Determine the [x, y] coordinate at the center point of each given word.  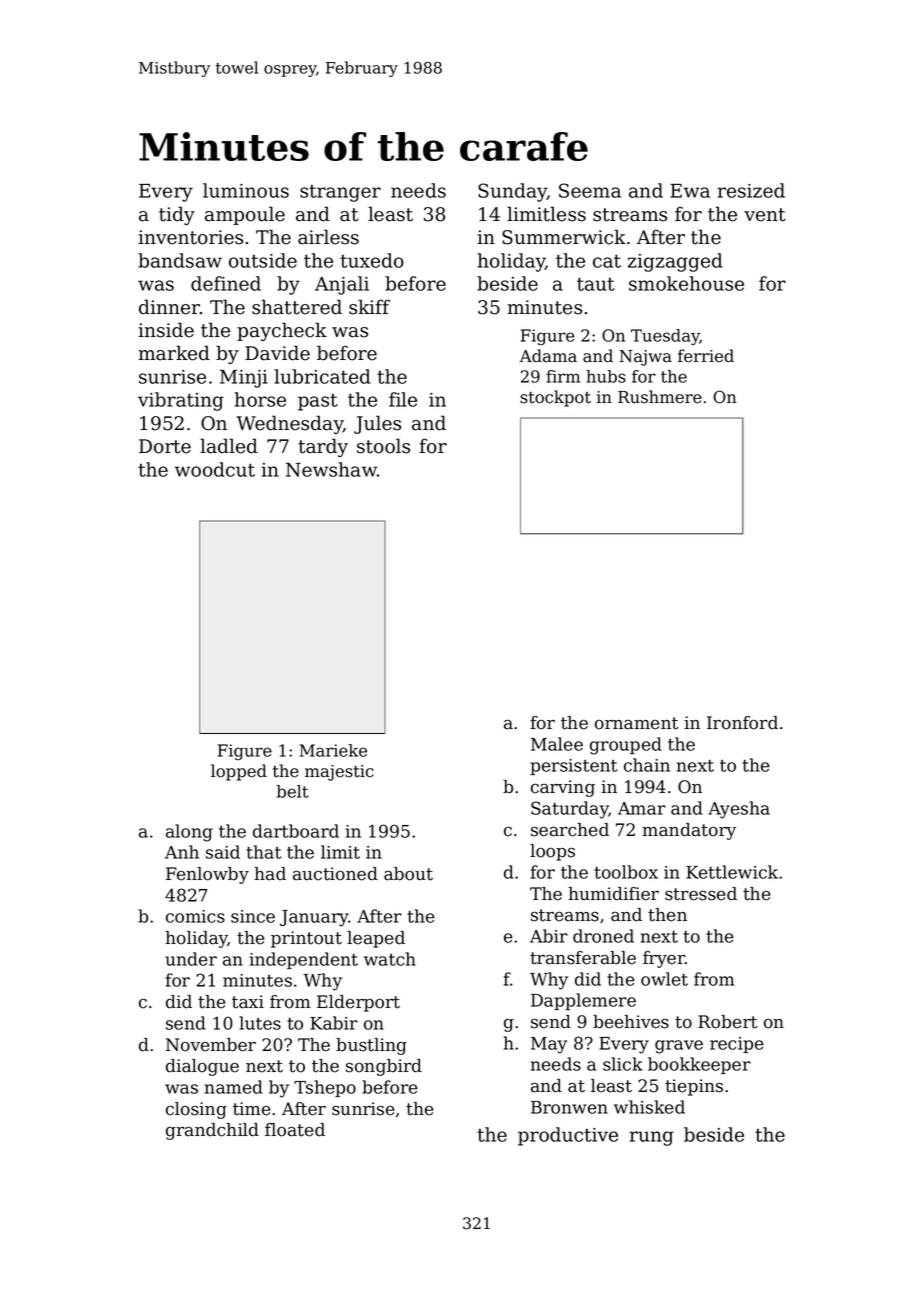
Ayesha [739, 810]
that [263, 852]
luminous [246, 190]
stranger [340, 193]
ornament [636, 723]
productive [568, 1136]
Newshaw [331, 469]
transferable [583, 958]
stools [383, 446]
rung [652, 1138]
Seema [590, 190]
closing [196, 1110]
